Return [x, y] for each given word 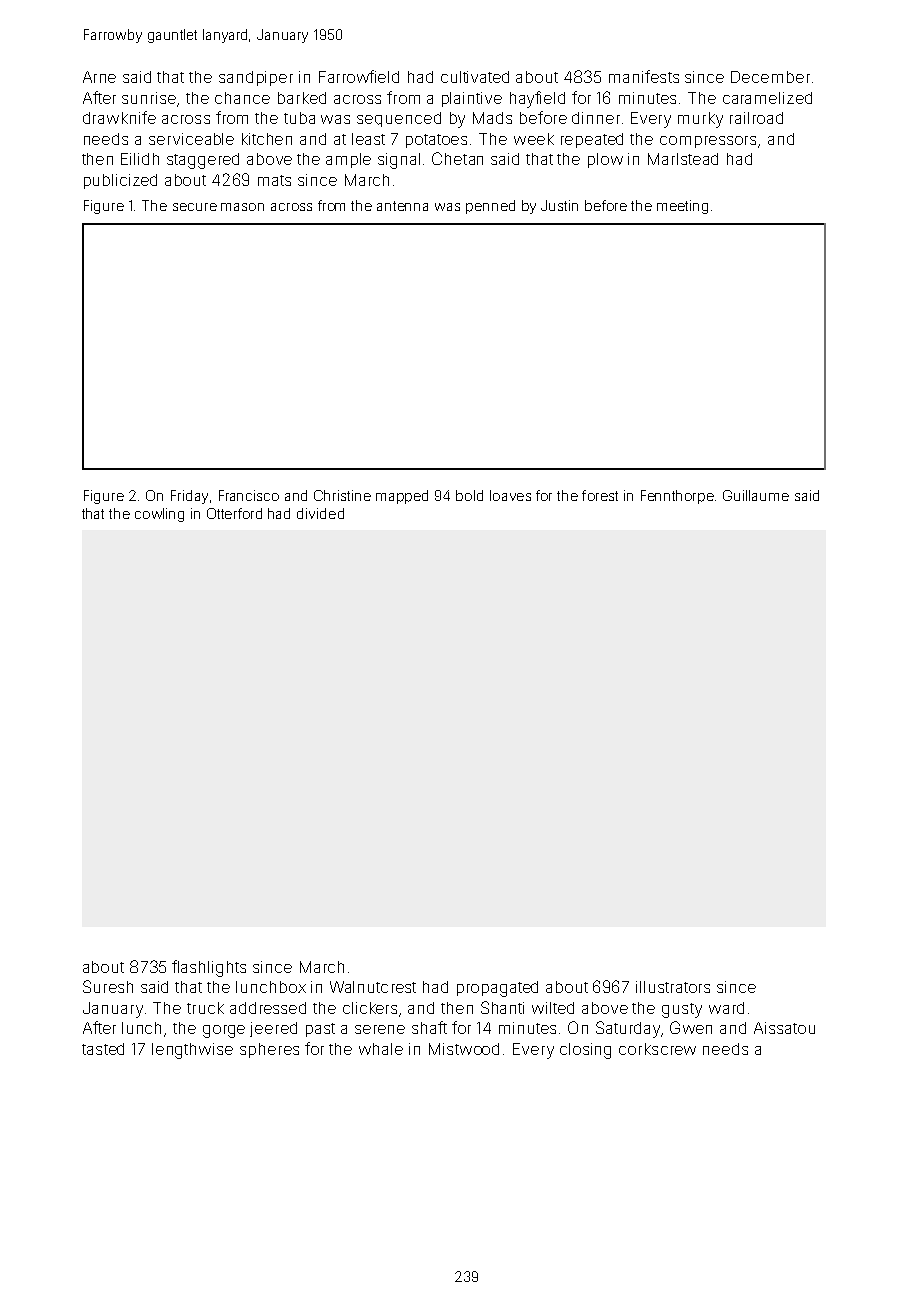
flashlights [209, 968]
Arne [99, 77]
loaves [510, 495]
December [770, 77]
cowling [159, 515]
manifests [644, 76]
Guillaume [756, 495]
